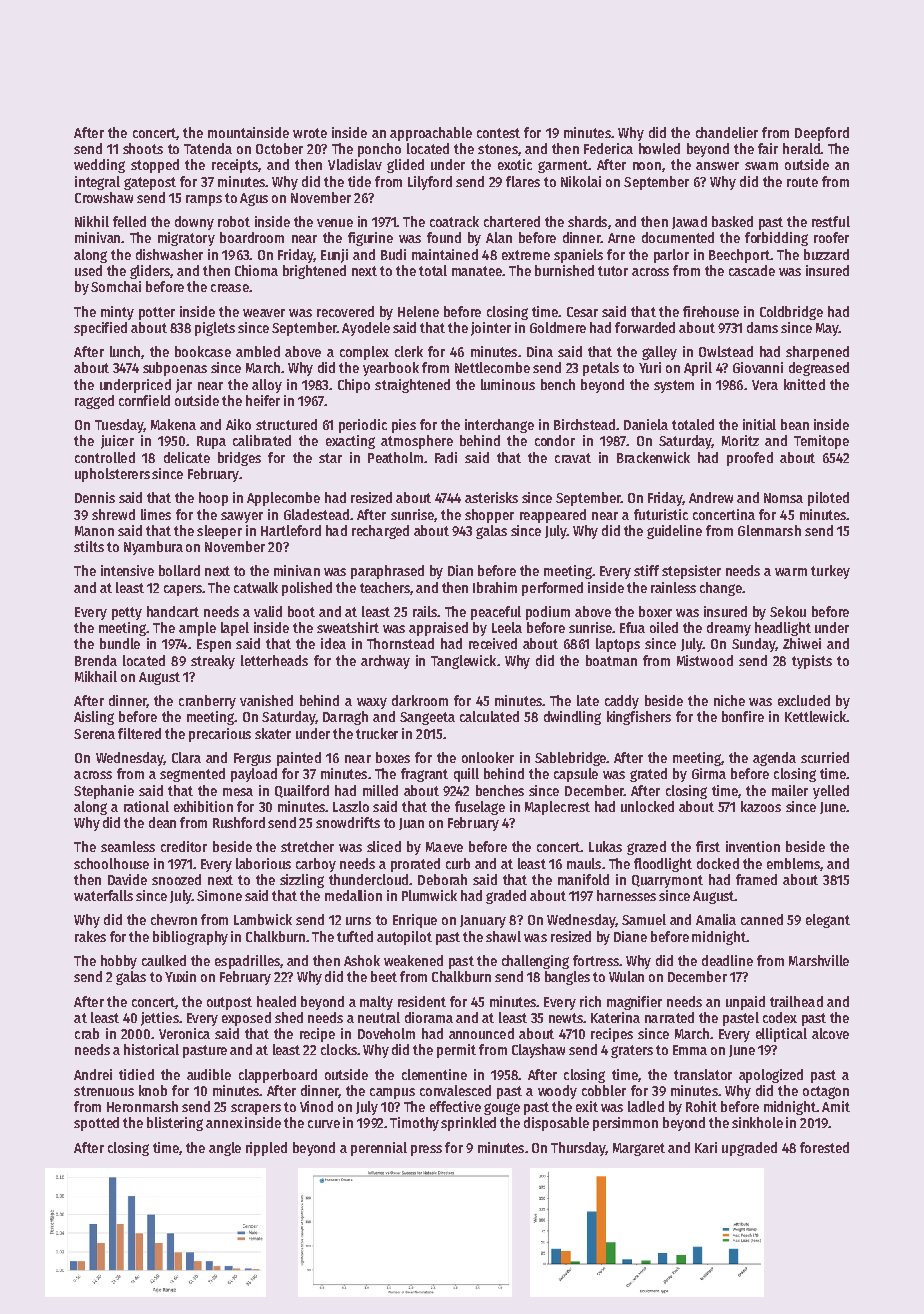 The height and width of the document is (1314, 924). What do you see at coordinates (761, 806) in the document?
I see `kazoos` at bounding box center [761, 806].
